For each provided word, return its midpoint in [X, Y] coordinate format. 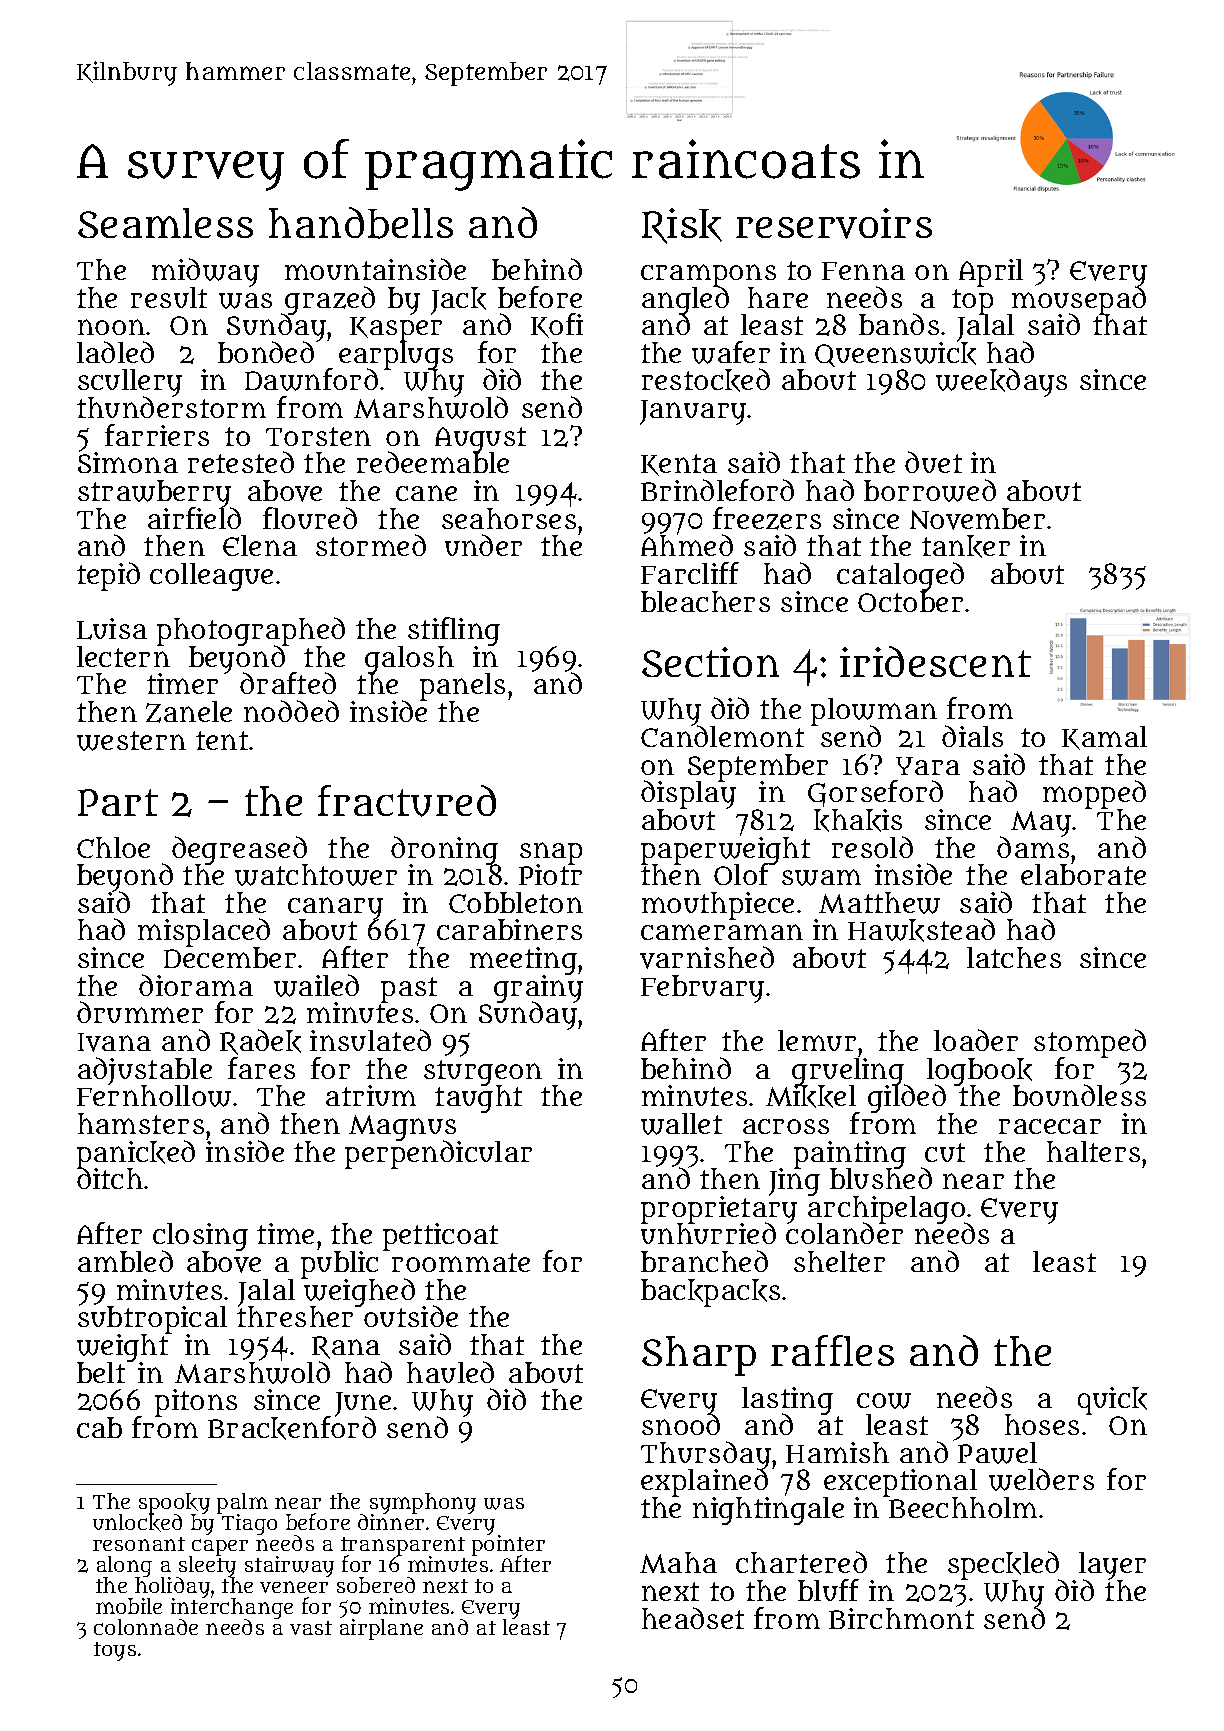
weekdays [1001, 382]
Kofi [557, 325]
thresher [295, 1317]
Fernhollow [154, 1096]
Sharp [699, 1356]
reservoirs [834, 223]
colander [844, 1234]
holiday [172, 1588]
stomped [1090, 1043]
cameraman [722, 932]
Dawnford [311, 379]
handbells [361, 223]
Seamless [165, 223]
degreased [240, 850]
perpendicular [438, 1155]
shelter [839, 1261]
